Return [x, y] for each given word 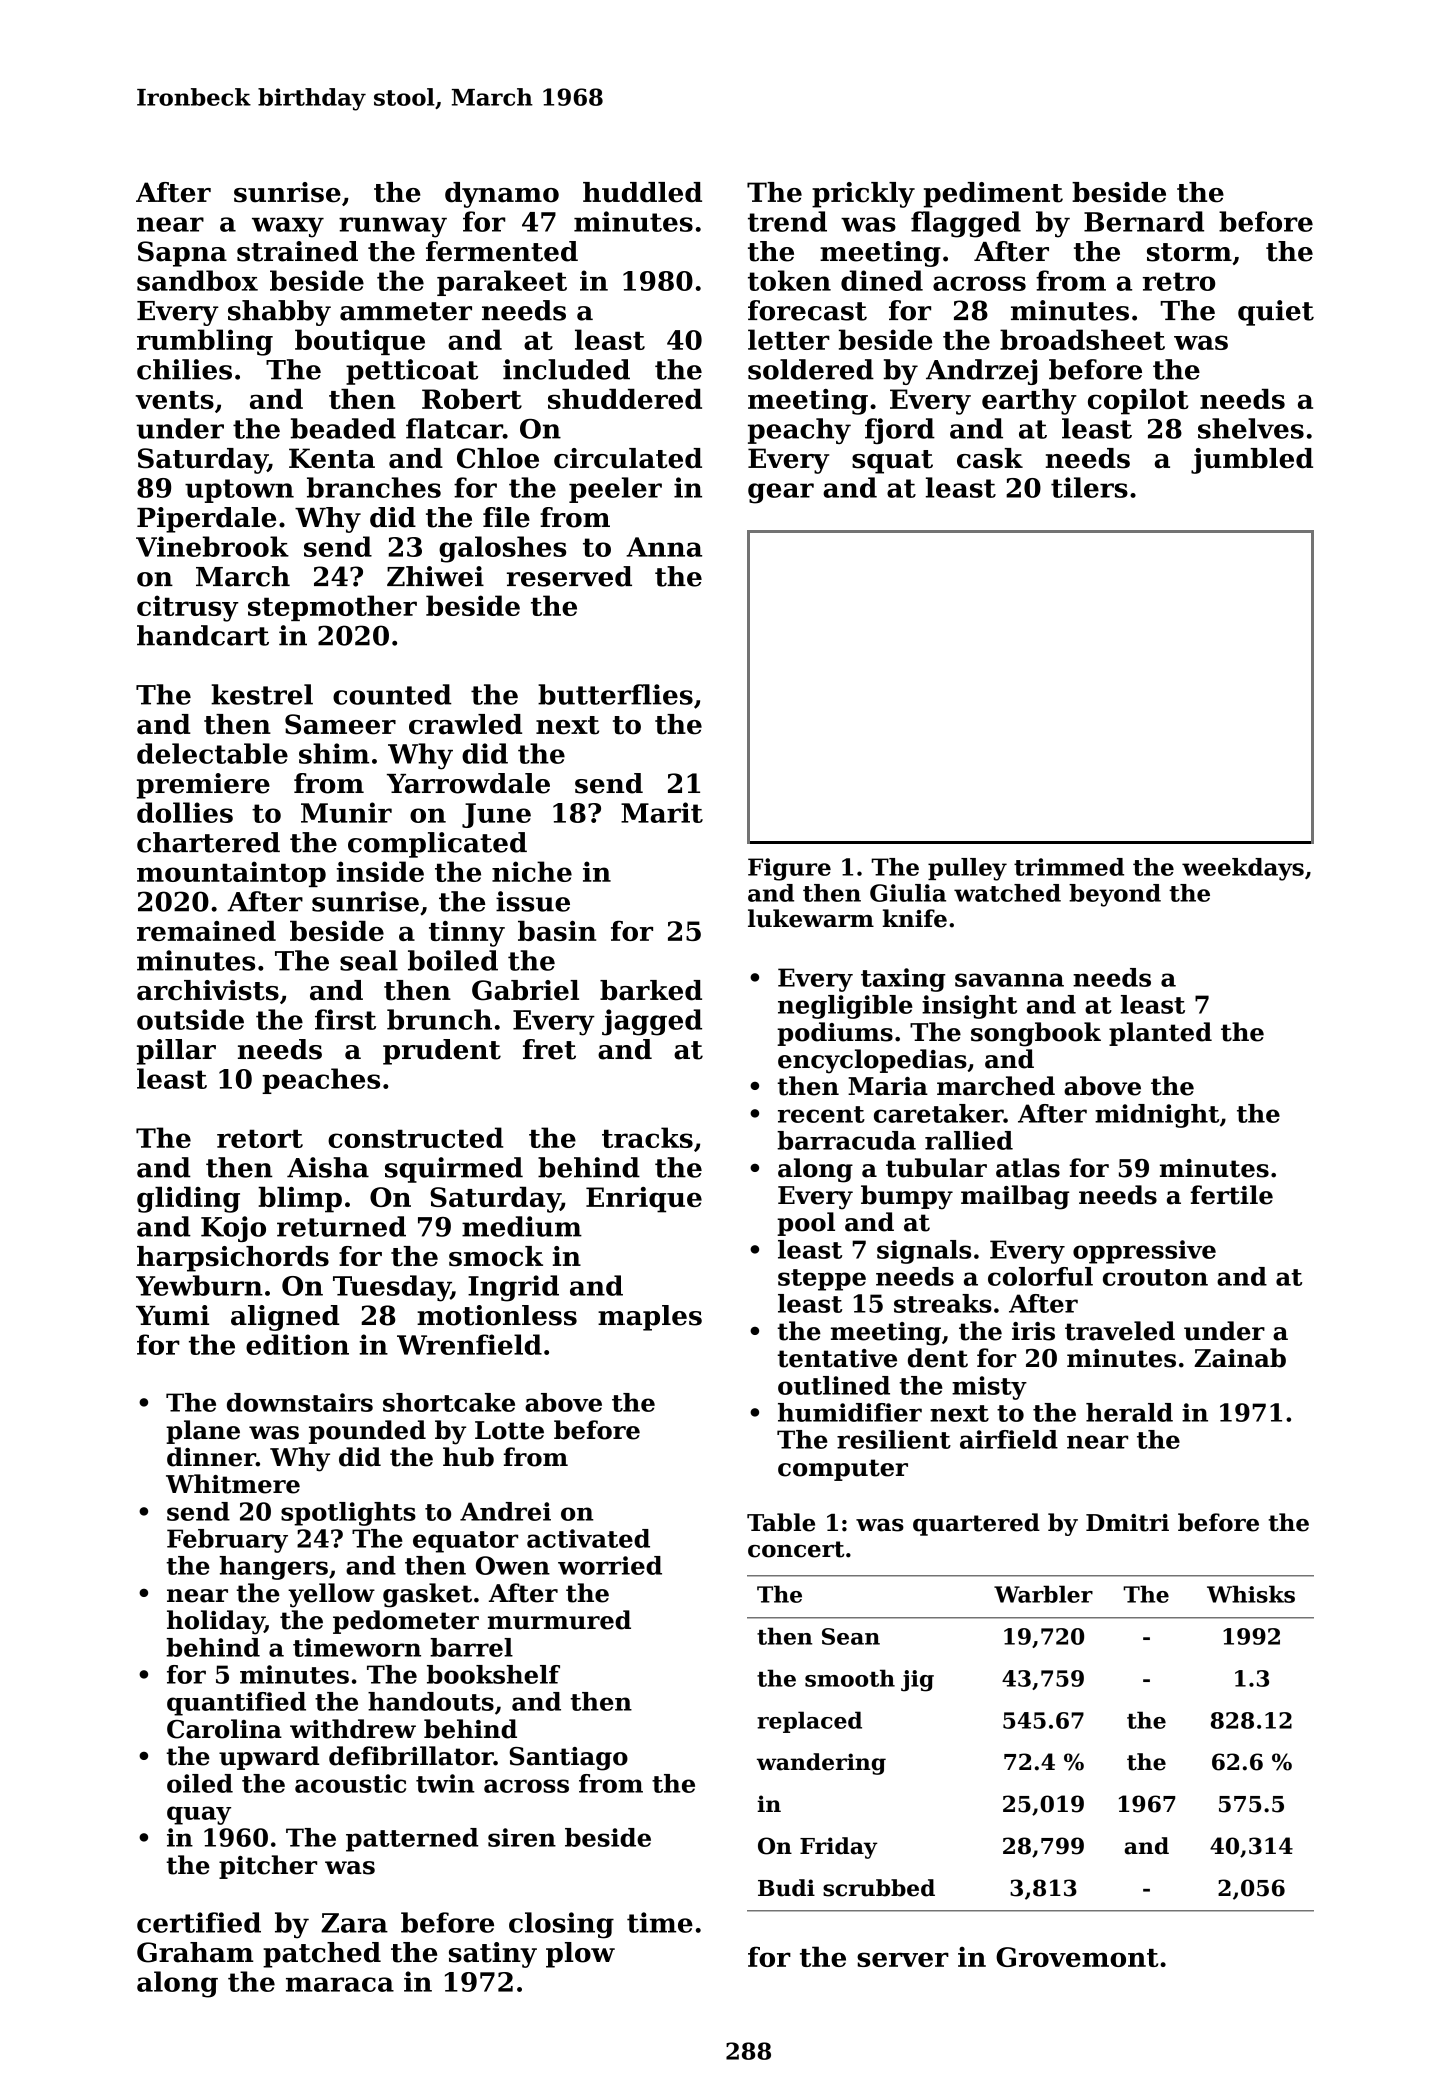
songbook [1036, 1034]
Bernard [1144, 221]
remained [206, 931]
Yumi [172, 1315]
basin [557, 931]
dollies [185, 812]
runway [393, 227]
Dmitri [1127, 1523]
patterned [412, 1840]
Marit [662, 812]
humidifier [850, 1412]
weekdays [1243, 869]
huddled [642, 192]
